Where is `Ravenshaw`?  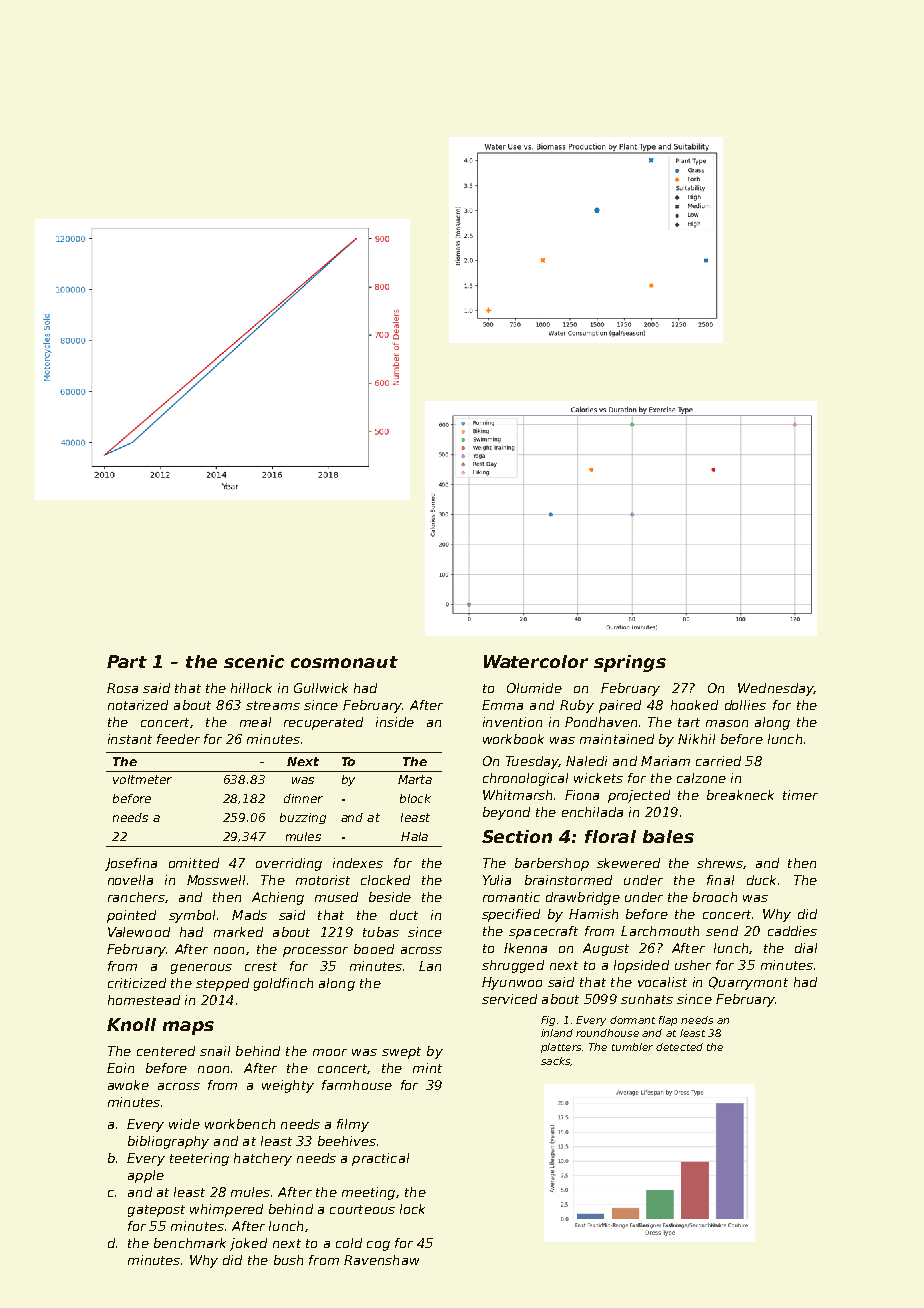
Ravenshaw is located at coordinates (381, 1260).
